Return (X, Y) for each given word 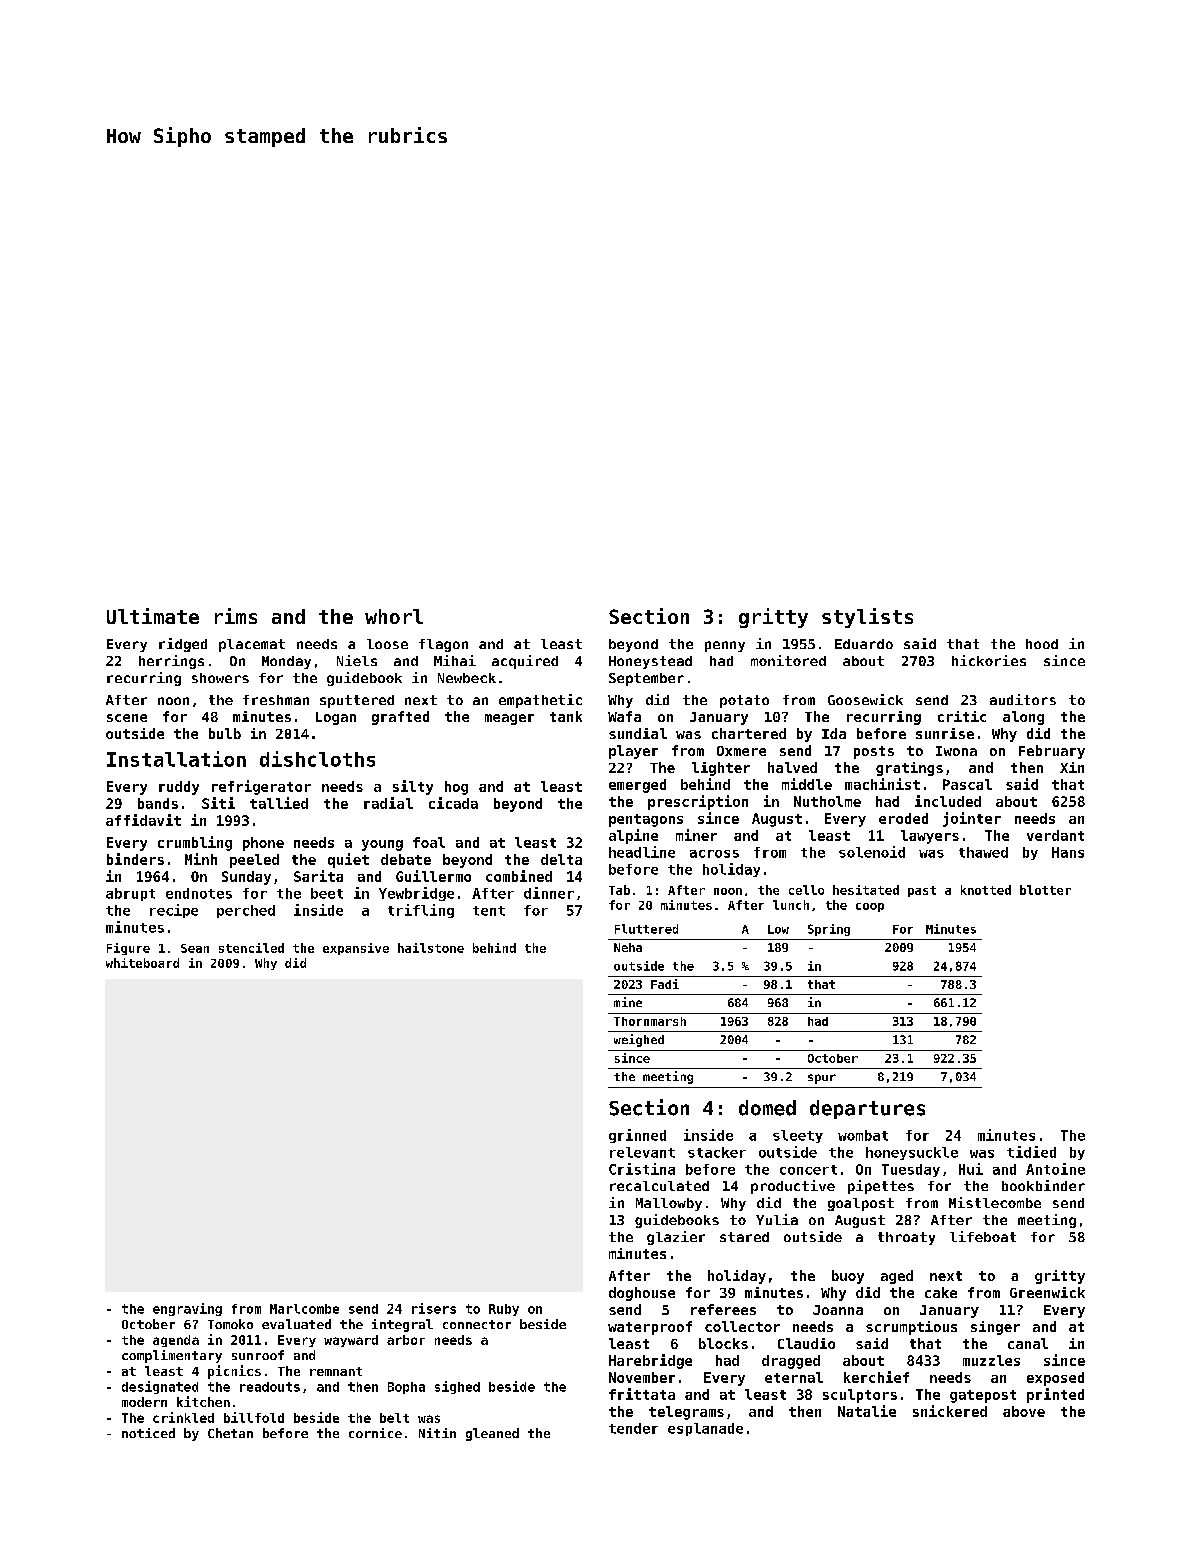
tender (633, 1428)
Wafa (624, 716)
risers (434, 1308)
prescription (698, 802)
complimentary (172, 1356)
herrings (171, 662)
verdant (1055, 835)
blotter (1045, 890)
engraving (187, 1309)
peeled (254, 861)
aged (897, 1277)
